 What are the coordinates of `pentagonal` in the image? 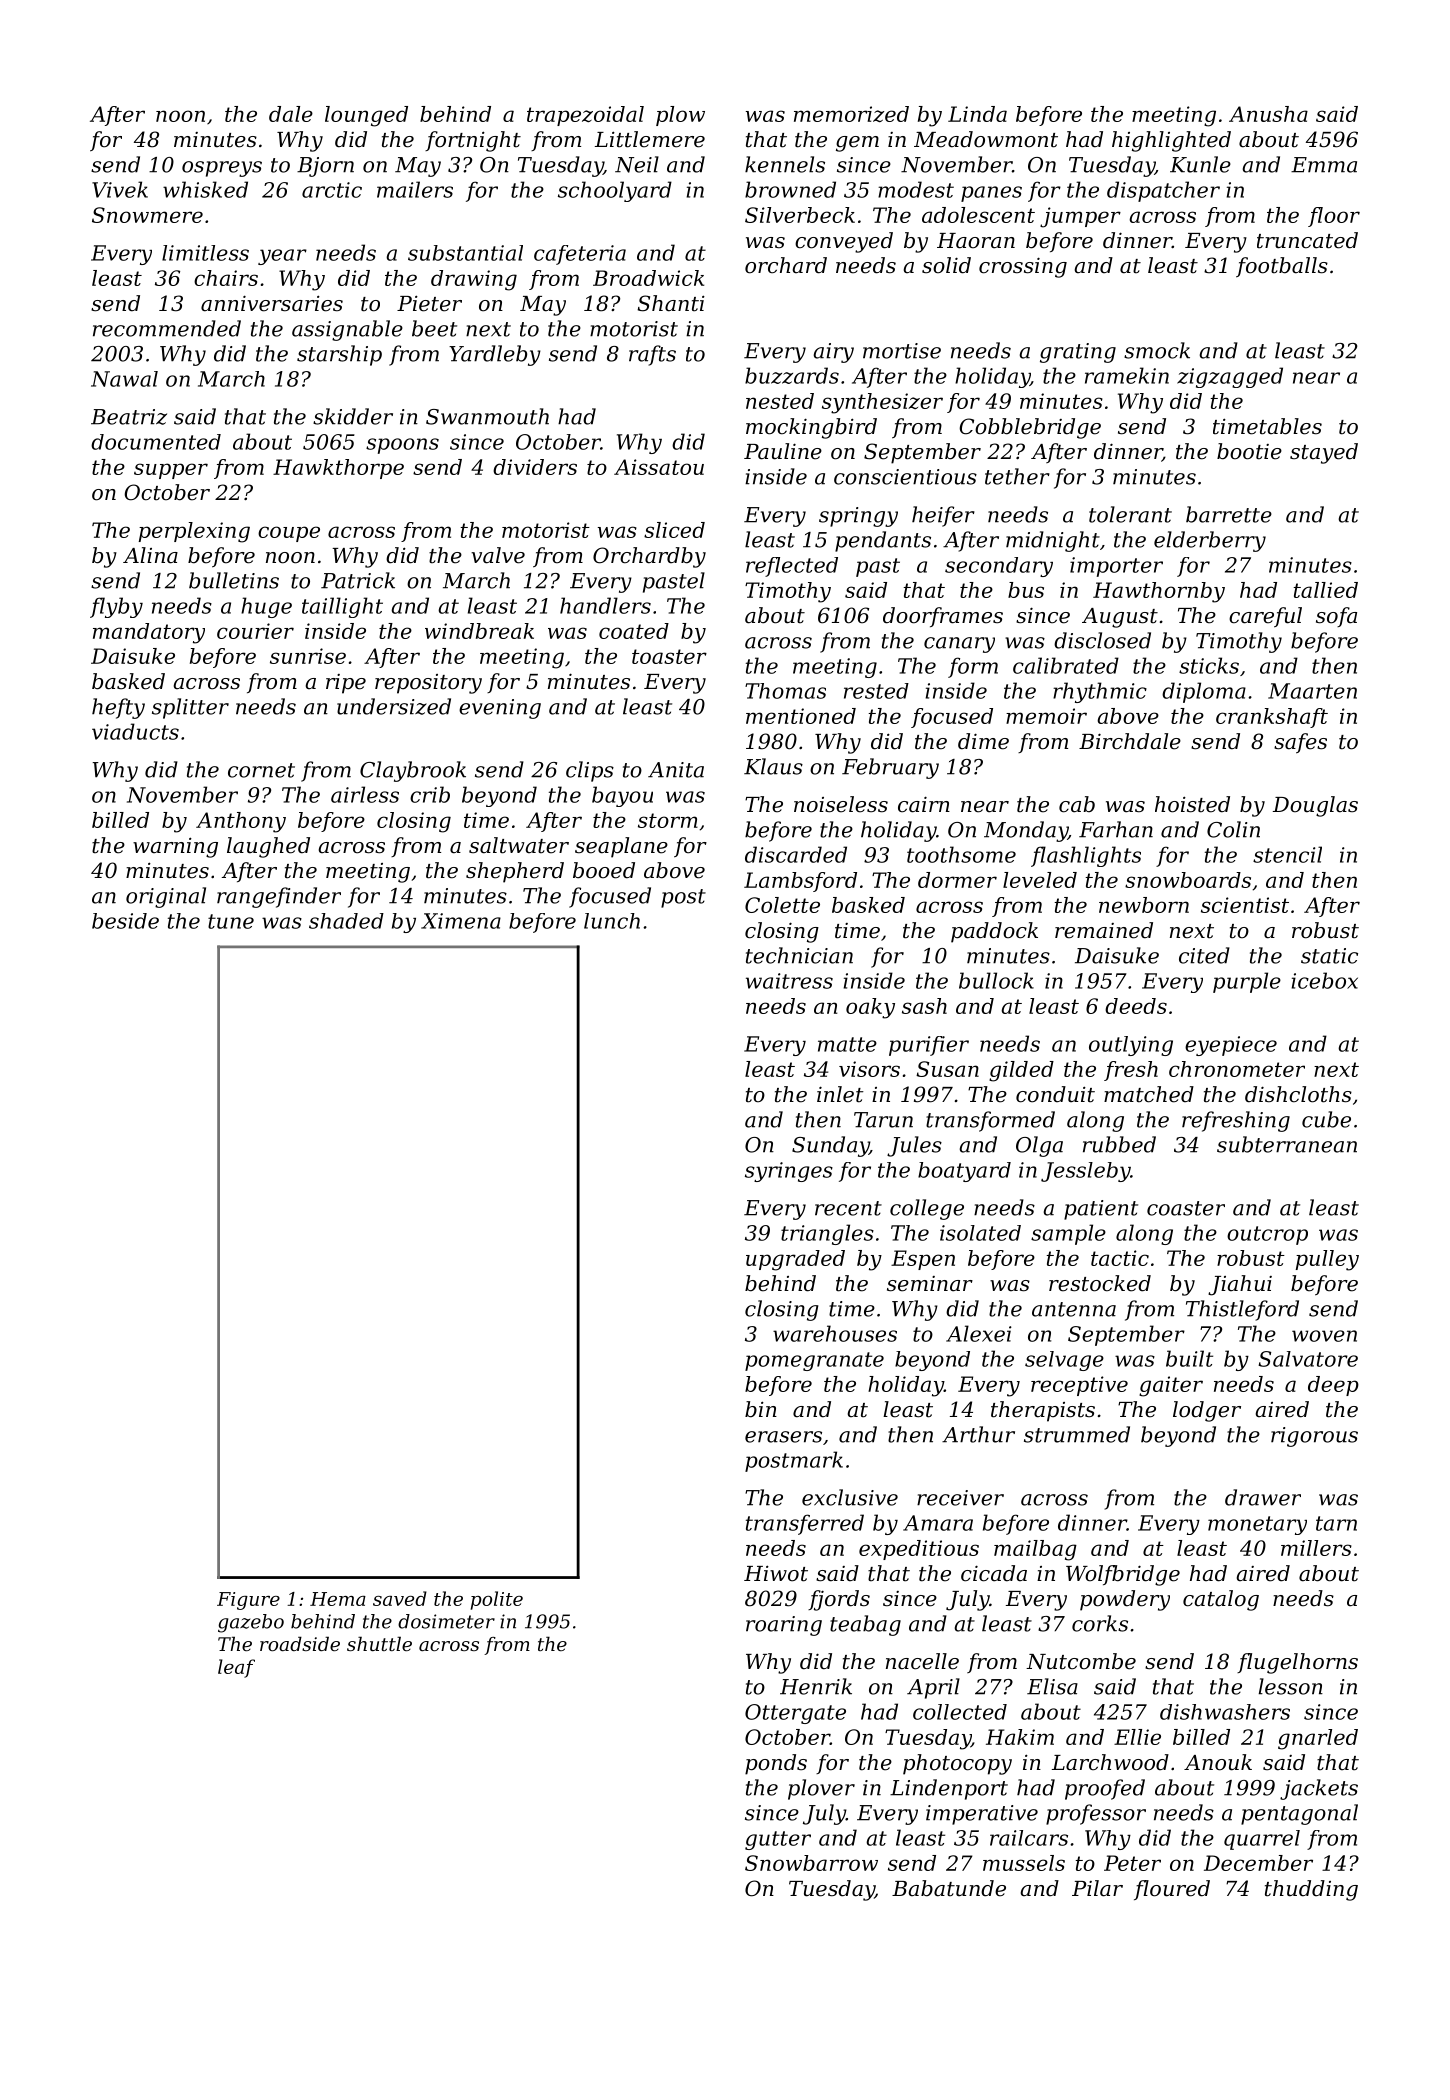 It's located at (1299, 1814).
